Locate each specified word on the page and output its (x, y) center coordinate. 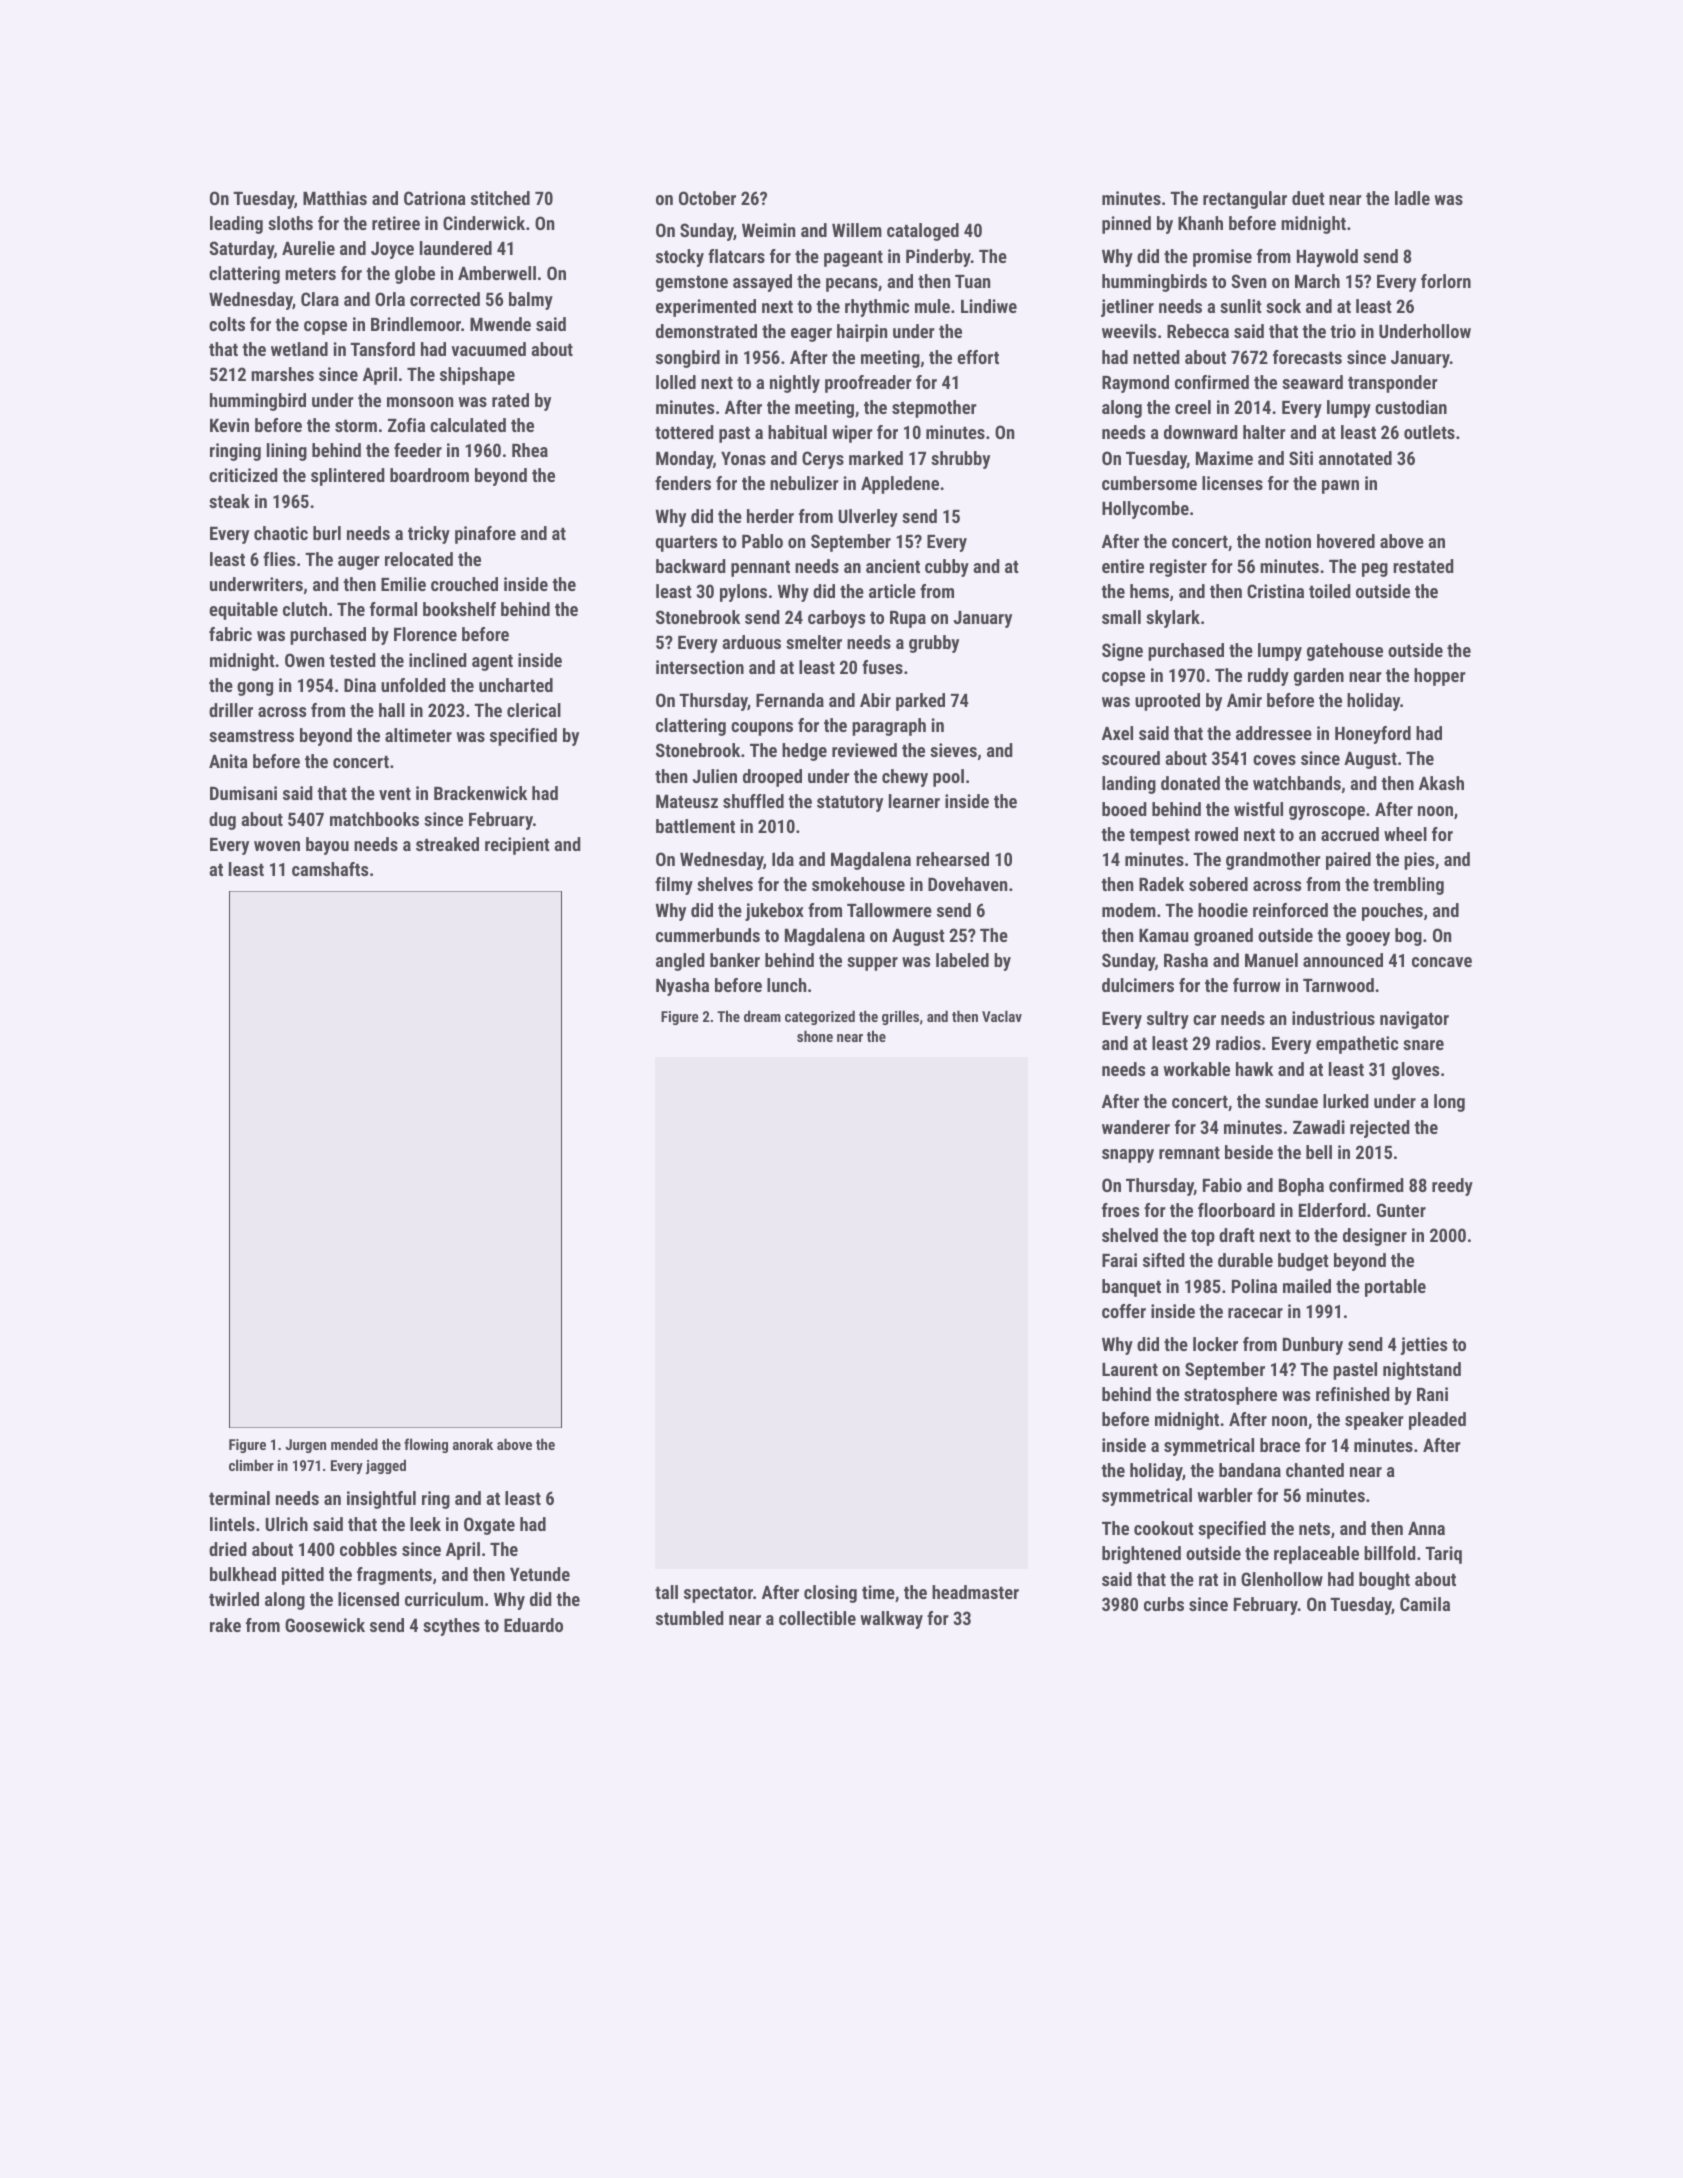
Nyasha (682, 987)
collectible (817, 1618)
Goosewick (325, 1625)
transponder (1393, 384)
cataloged (923, 232)
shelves (725, 884)
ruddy (1268, 677)
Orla (390, 299)
